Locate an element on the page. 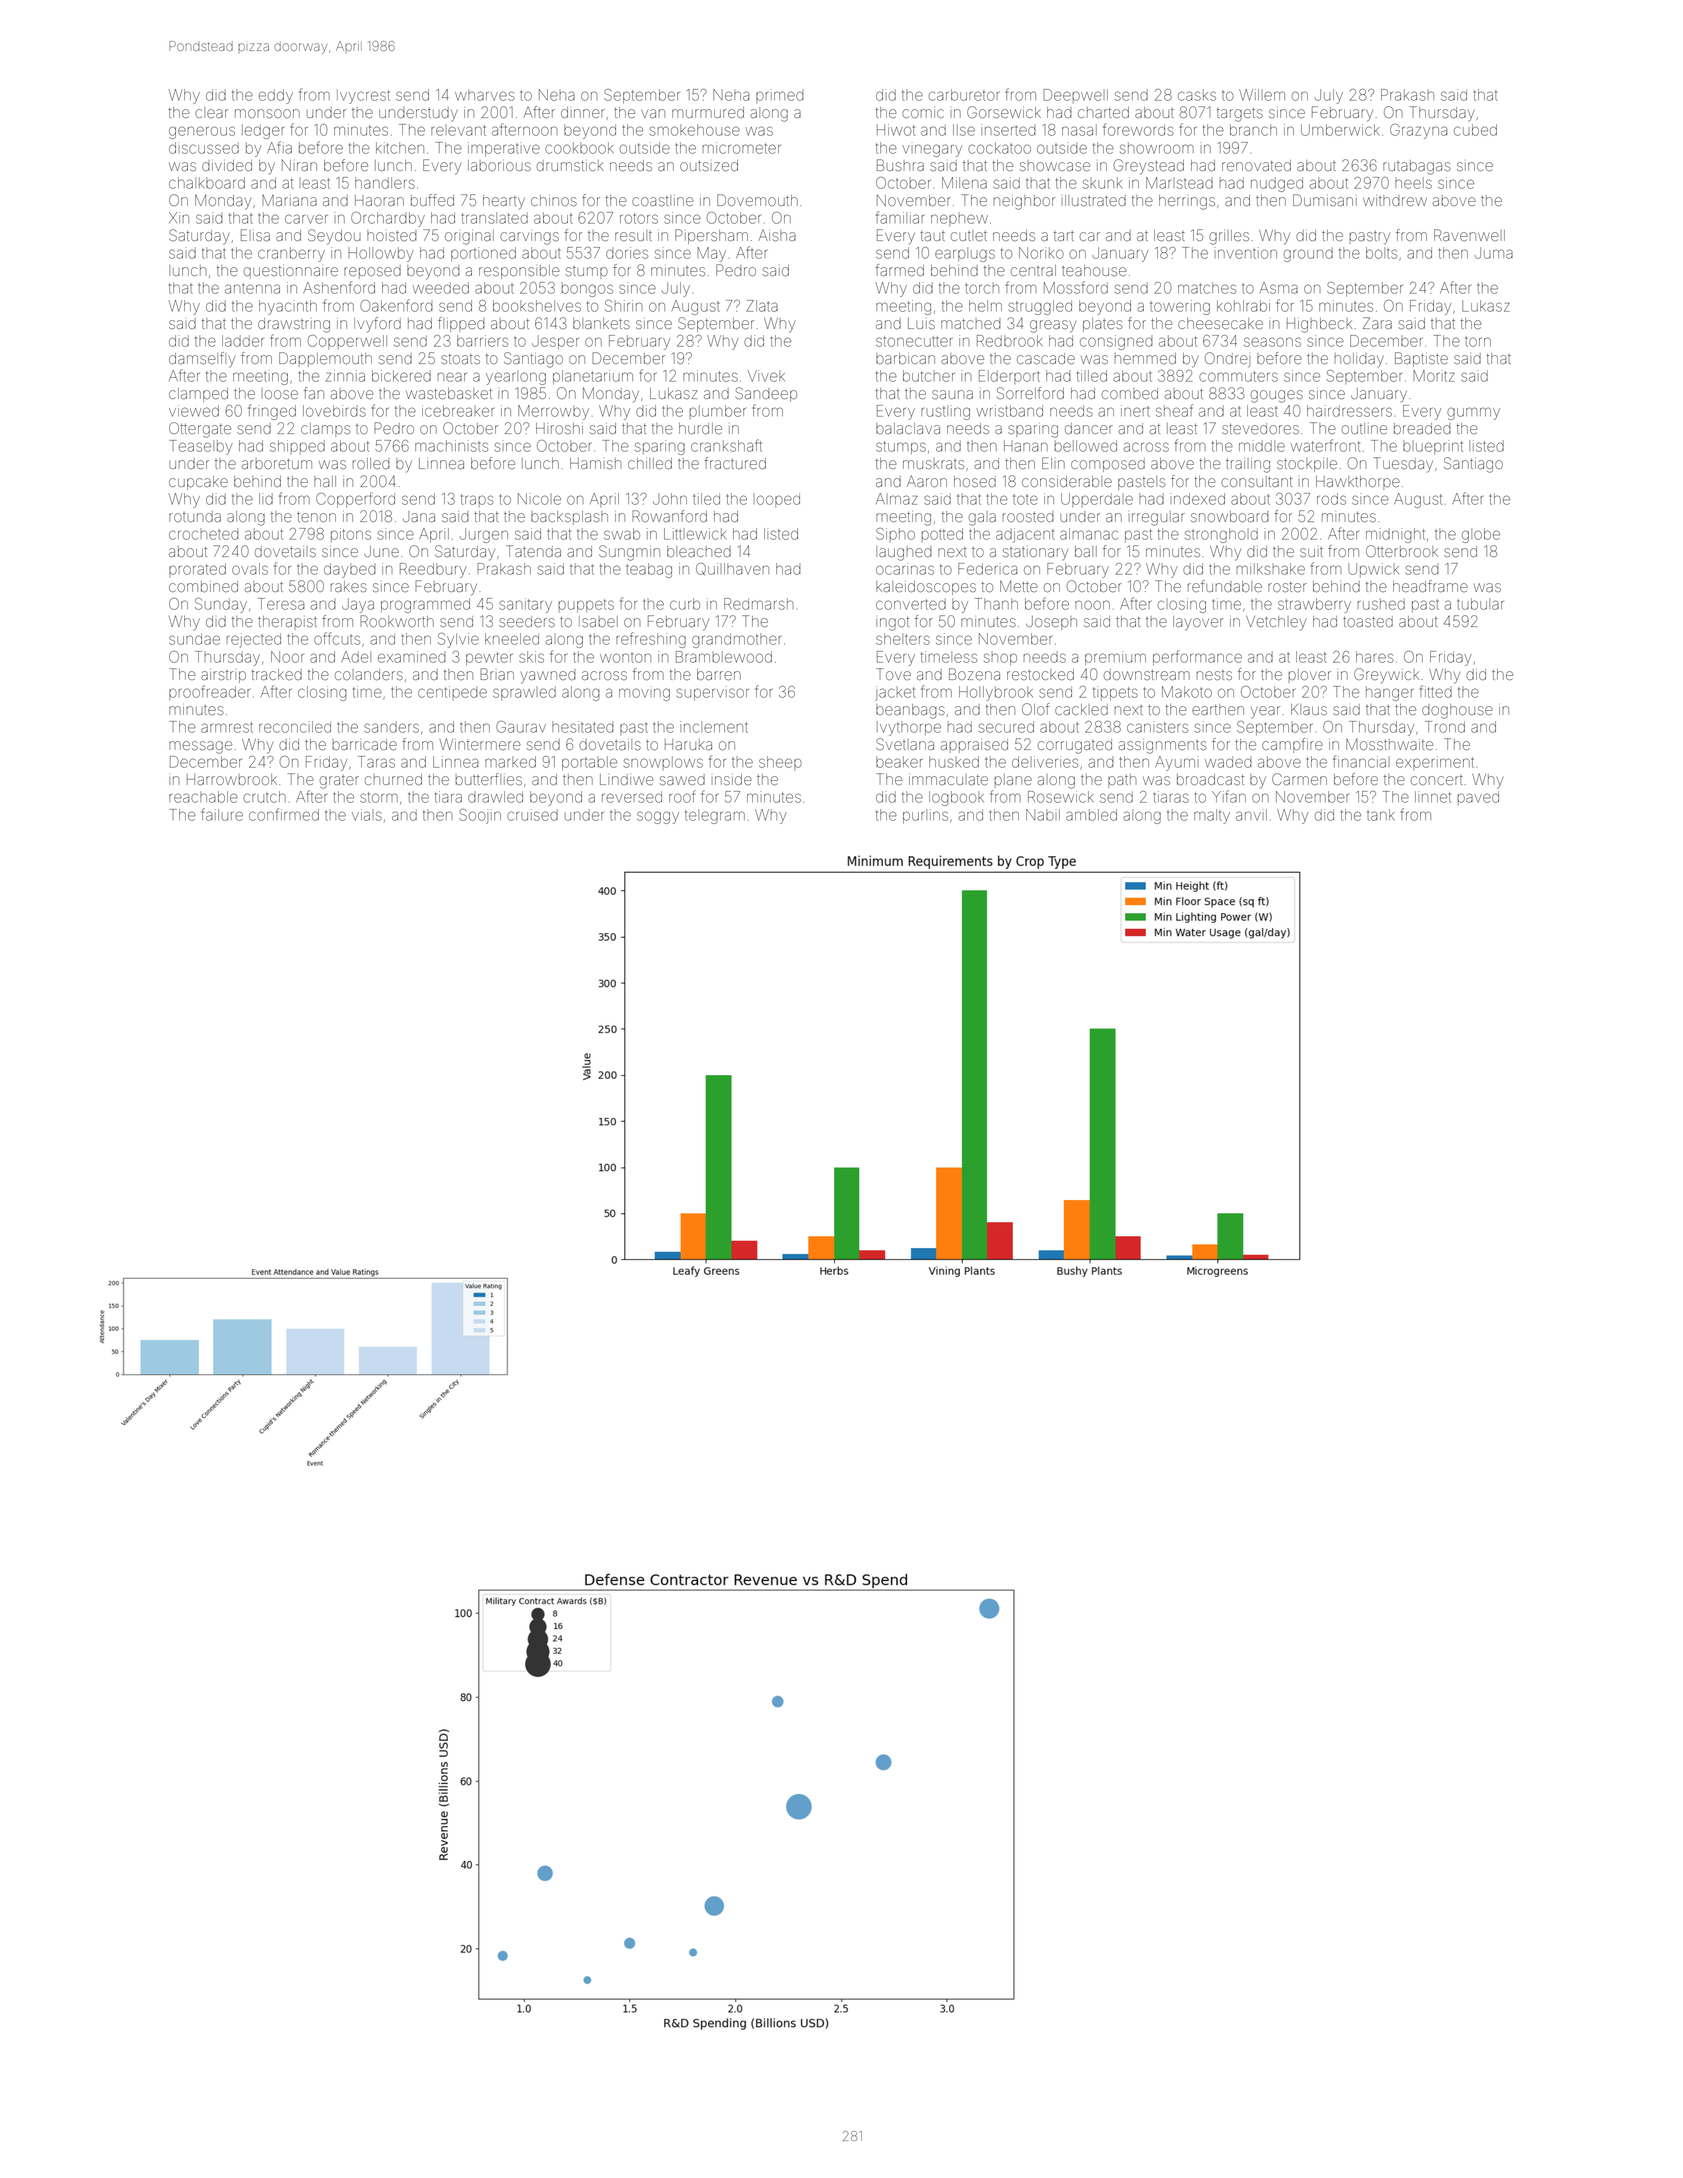  crutch is located at coordinates (264, 797).
